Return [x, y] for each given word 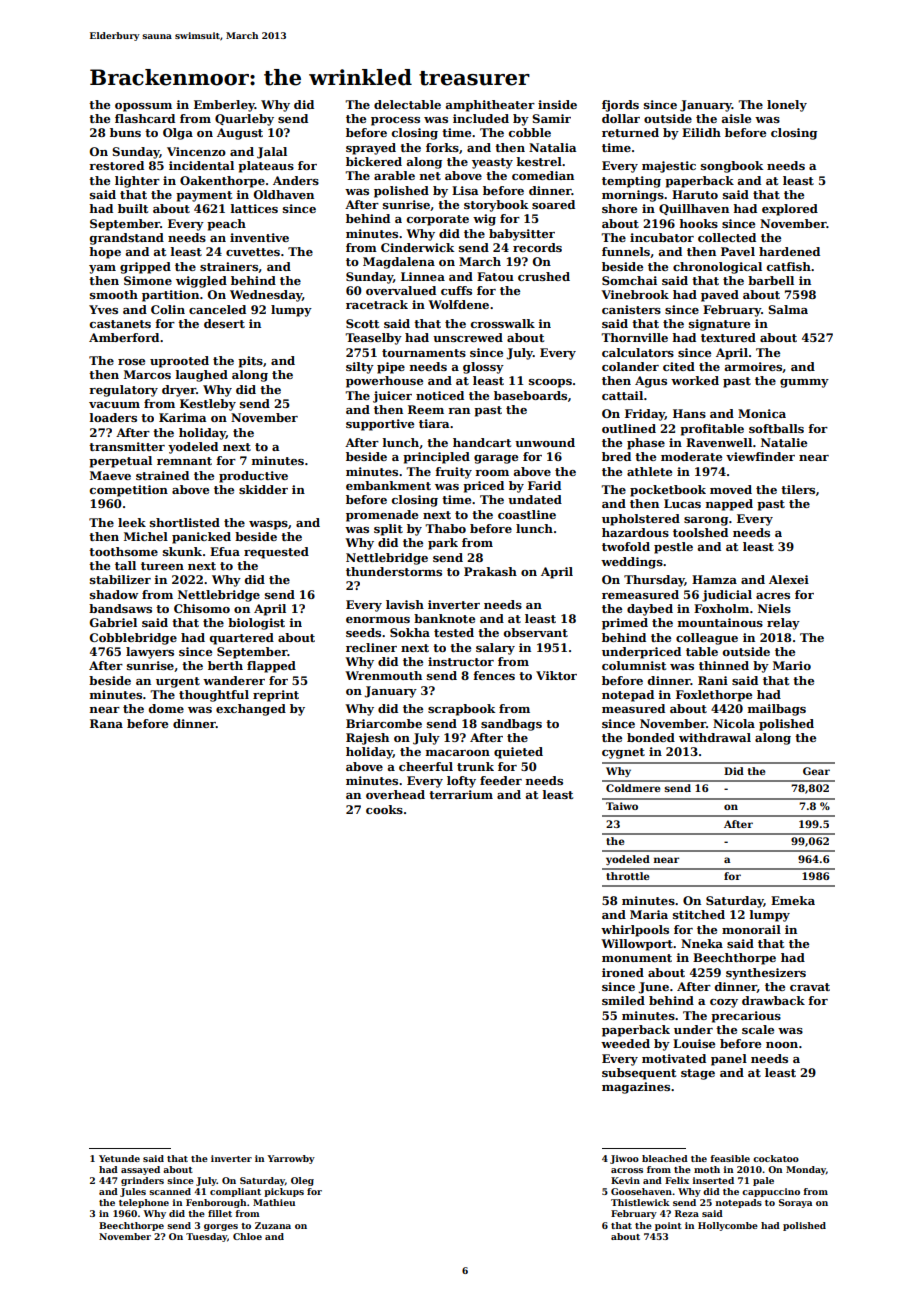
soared [553, 204]
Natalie [784, 442]
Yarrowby [291, 1159]
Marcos [147, 374]
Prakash [490, 571]
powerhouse [384, 382]
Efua [225, 551]
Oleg [302, 1181]
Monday [806, 1170]
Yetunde [119, 1158]
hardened [789, 251]
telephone [144, 1203]
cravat [810, 987]
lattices [254, 208]
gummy [804, 383]
